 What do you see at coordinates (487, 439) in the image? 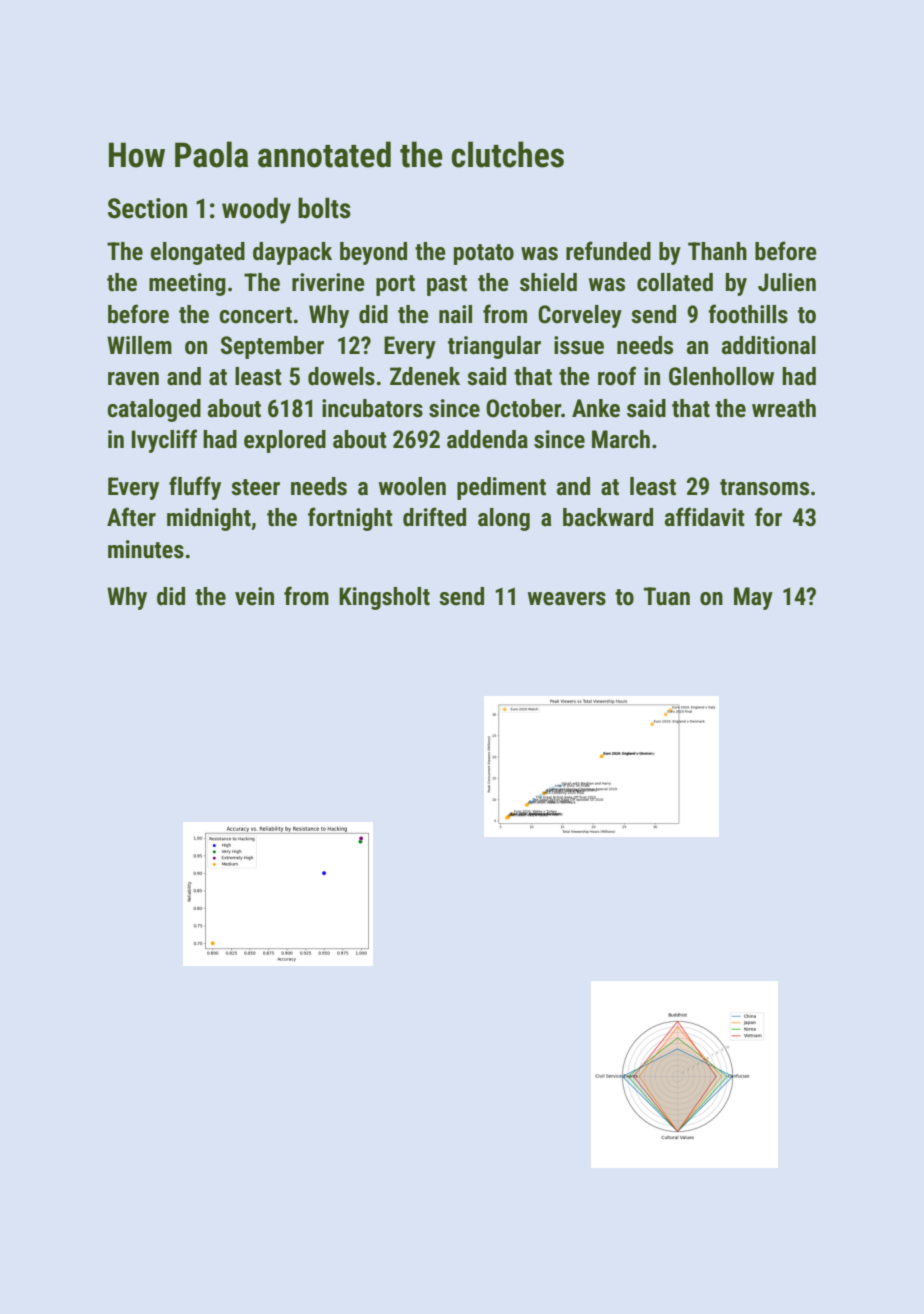
I see `addenda` at bounding box center [487, 439].
